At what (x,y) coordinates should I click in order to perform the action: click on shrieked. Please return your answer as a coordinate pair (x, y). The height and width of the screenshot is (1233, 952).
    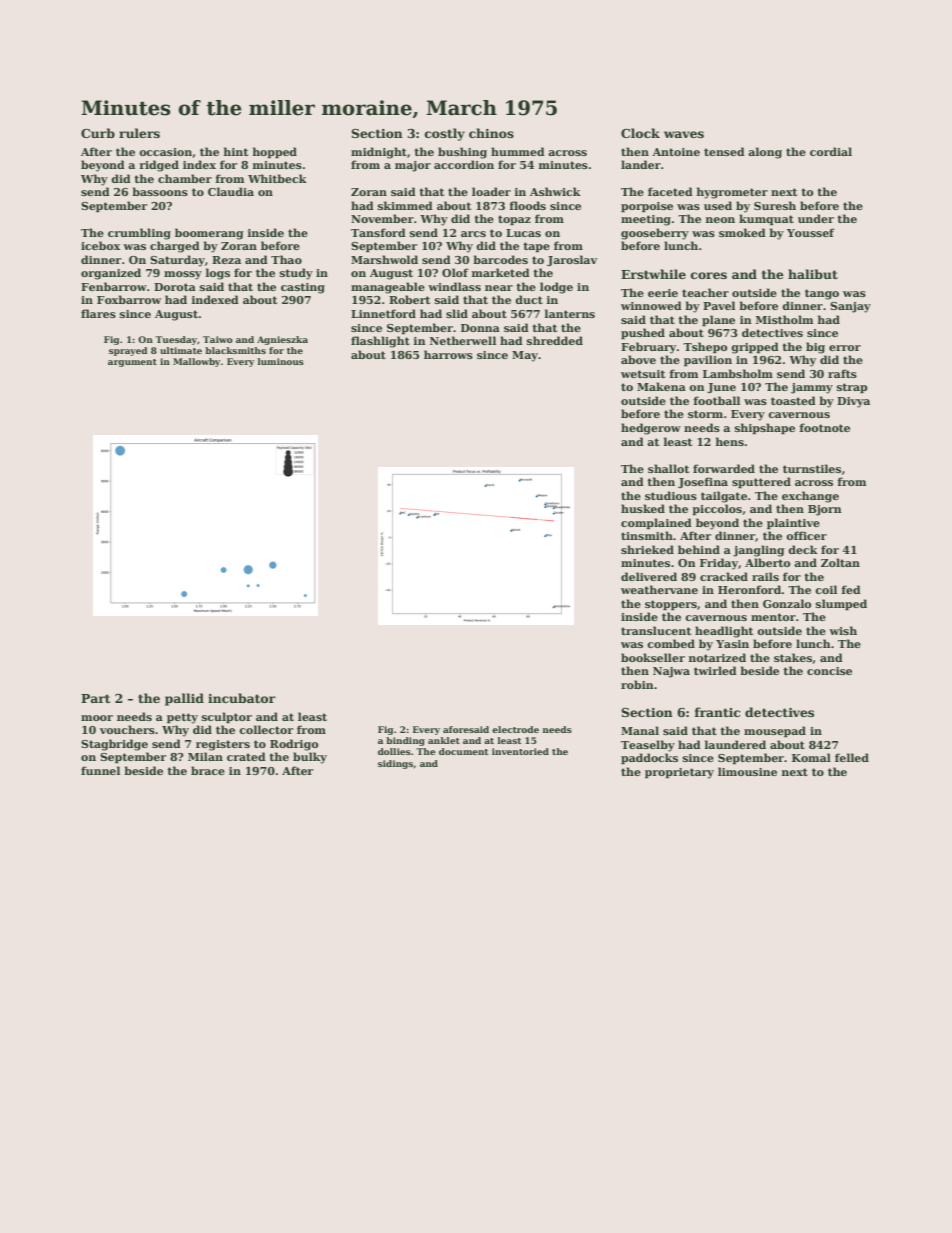
    Looking at the image, I should click on (647, 549).
